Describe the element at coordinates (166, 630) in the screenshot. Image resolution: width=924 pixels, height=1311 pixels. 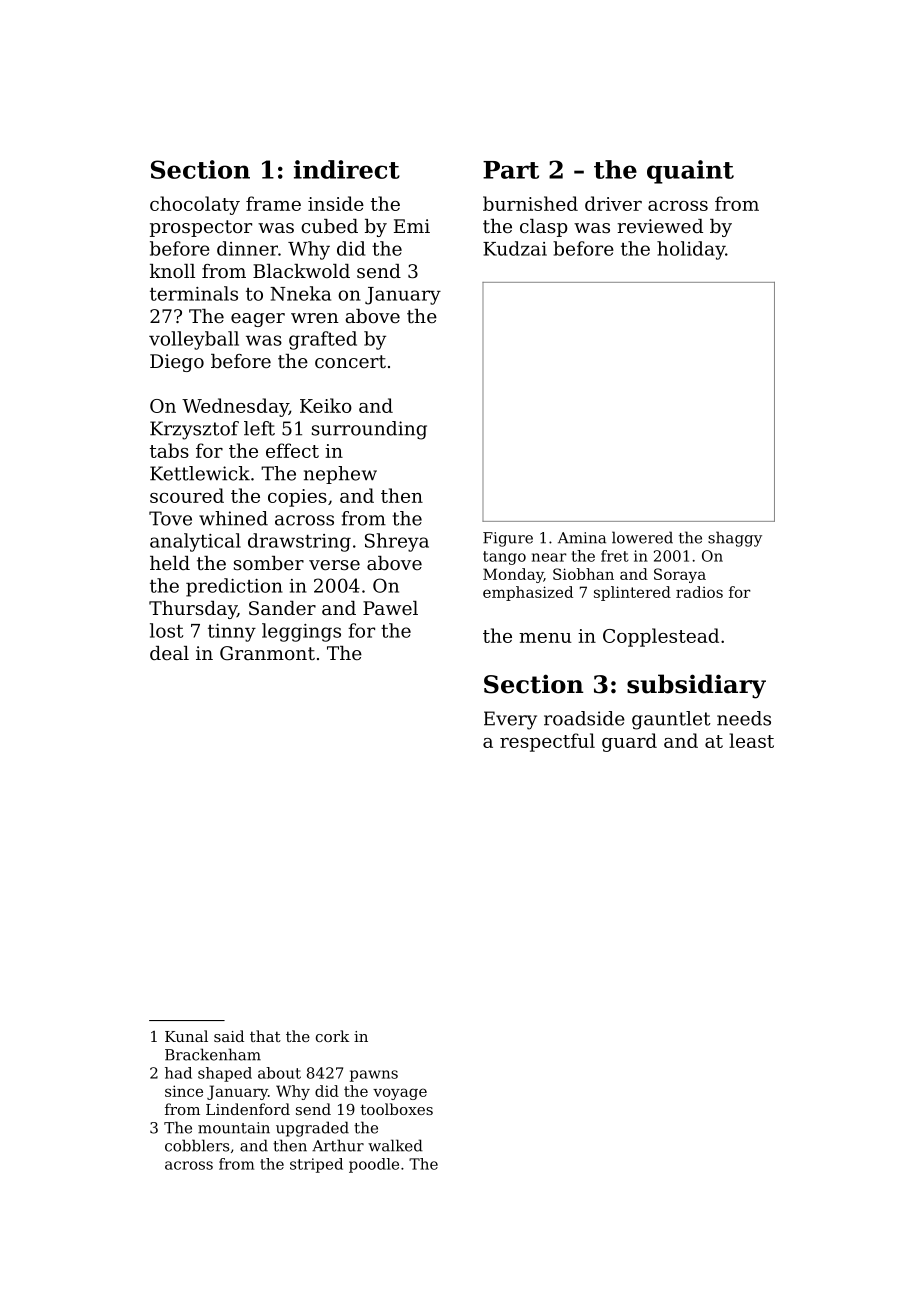
I see `lost` at that location.
